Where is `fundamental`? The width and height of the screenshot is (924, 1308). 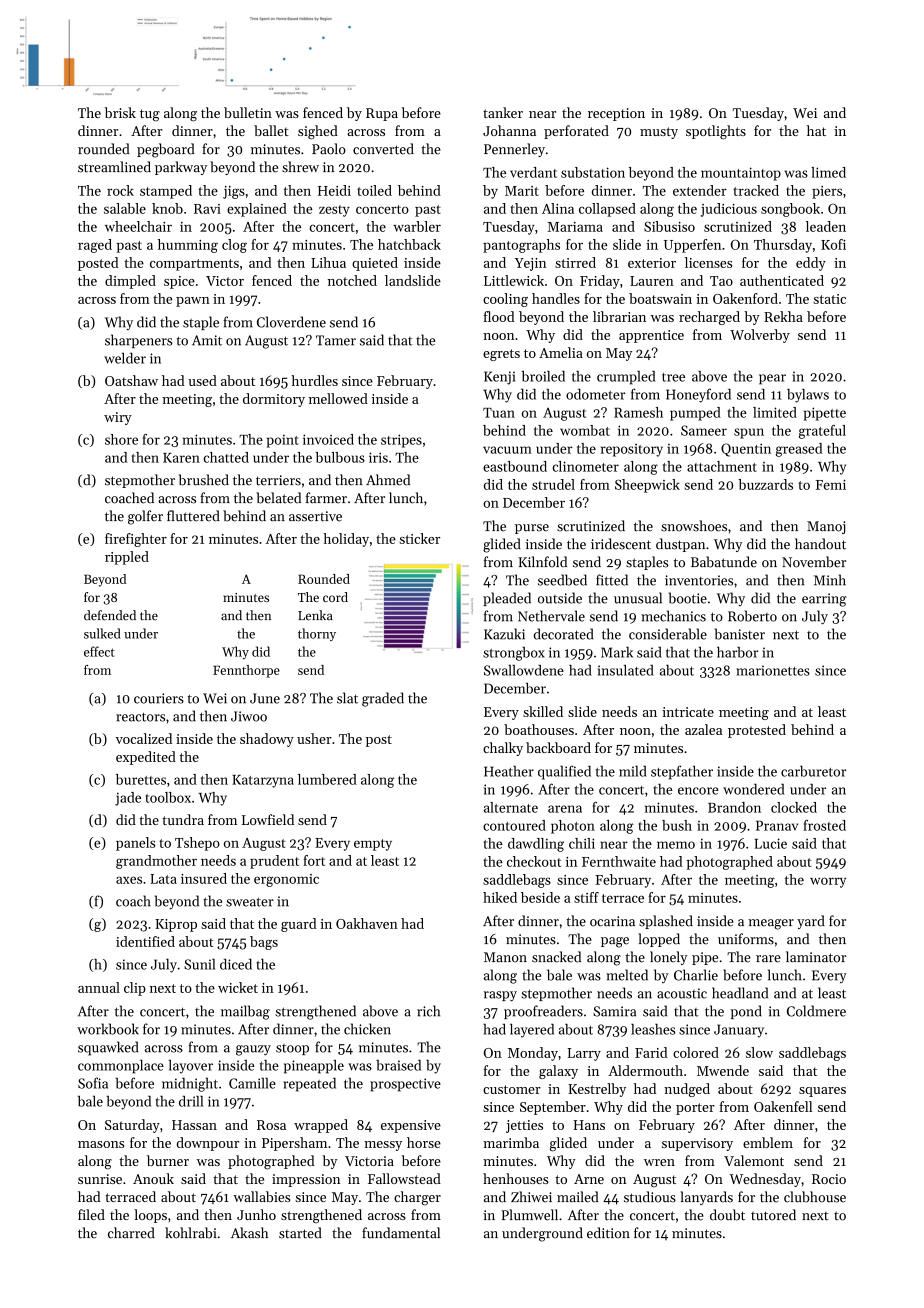
fundamental is located at coordinates (401, 1233).
